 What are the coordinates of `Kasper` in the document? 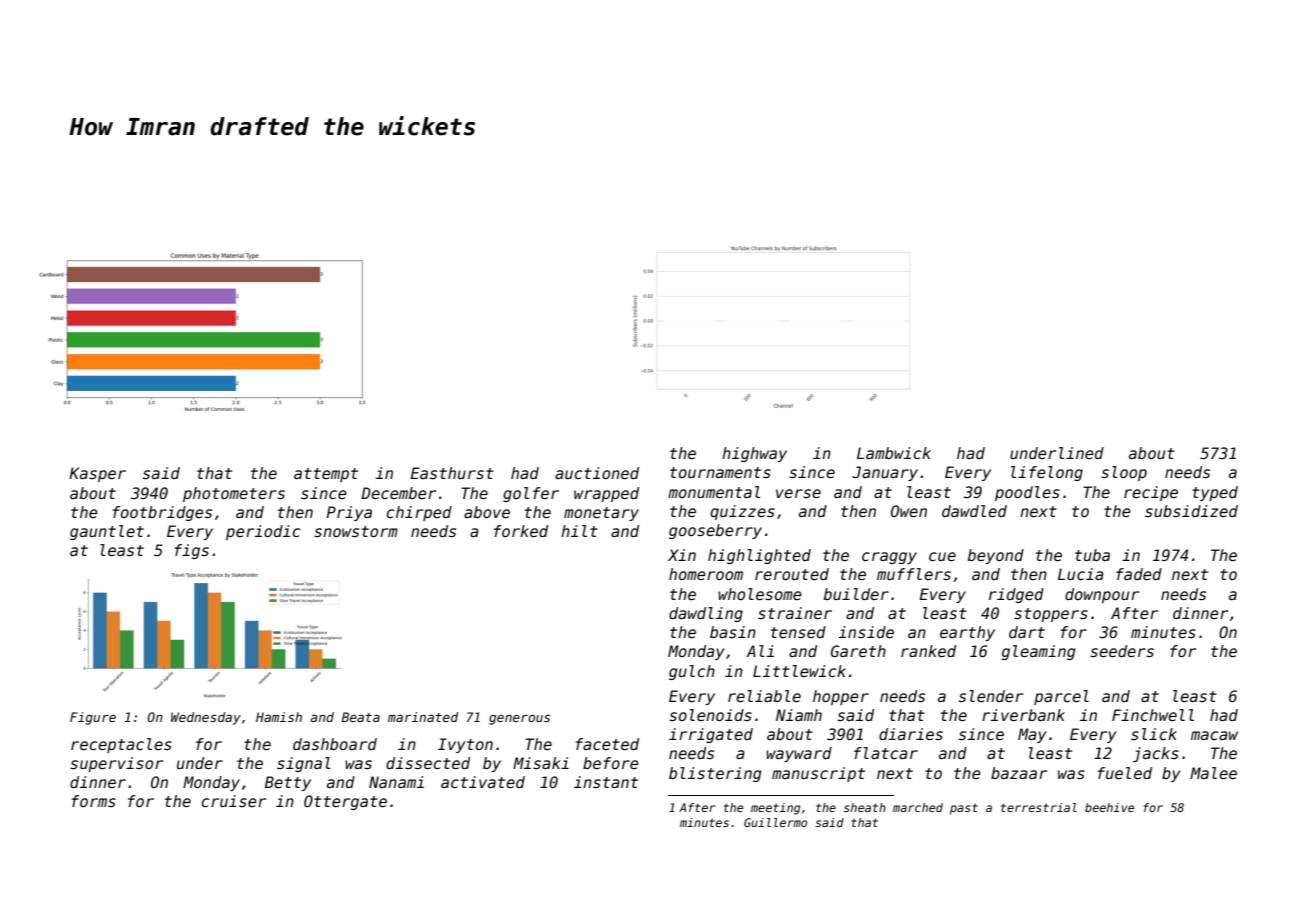 It's located at (97, 474).
